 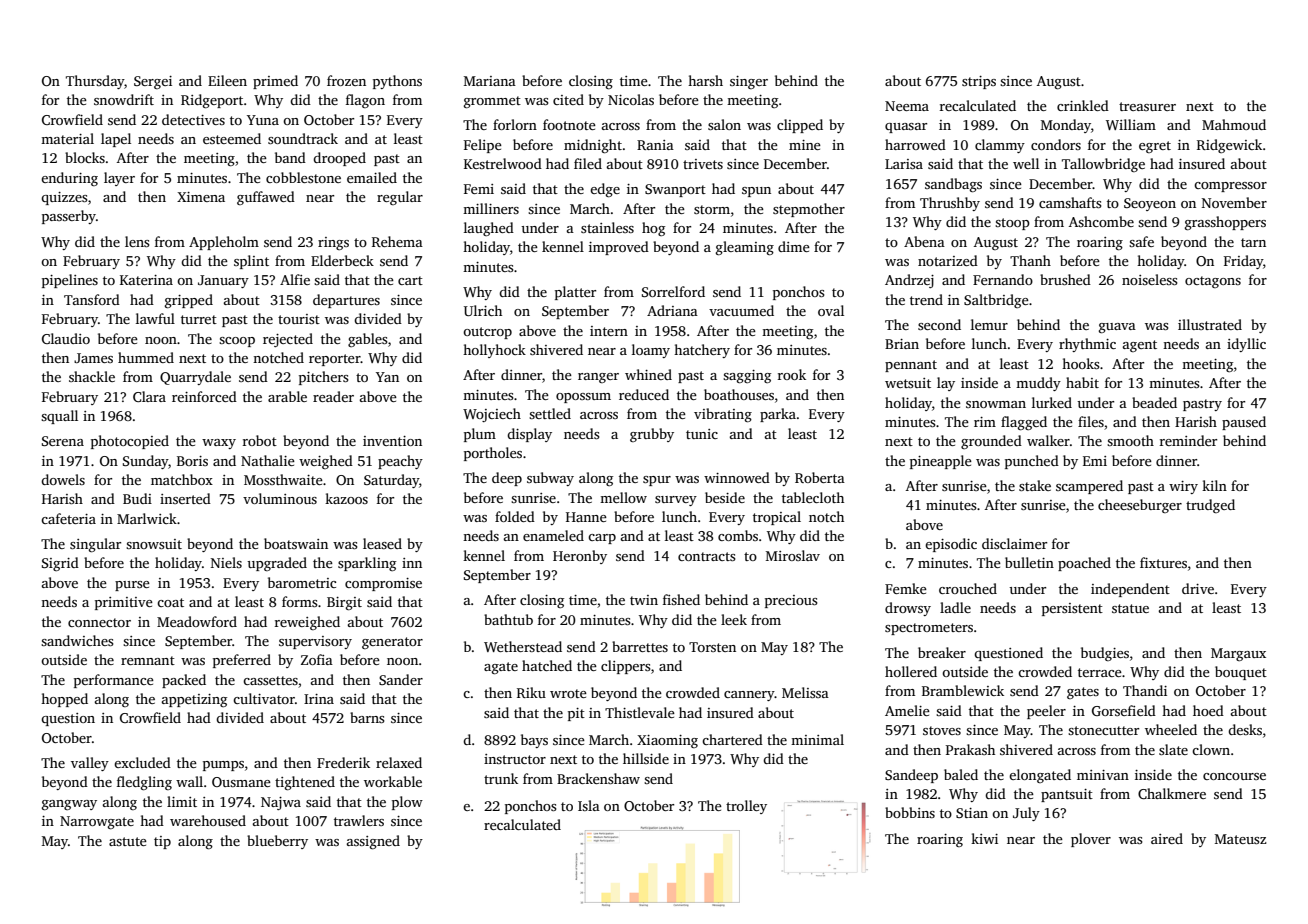 I want to click on strips, so click(x=979, y=82).
